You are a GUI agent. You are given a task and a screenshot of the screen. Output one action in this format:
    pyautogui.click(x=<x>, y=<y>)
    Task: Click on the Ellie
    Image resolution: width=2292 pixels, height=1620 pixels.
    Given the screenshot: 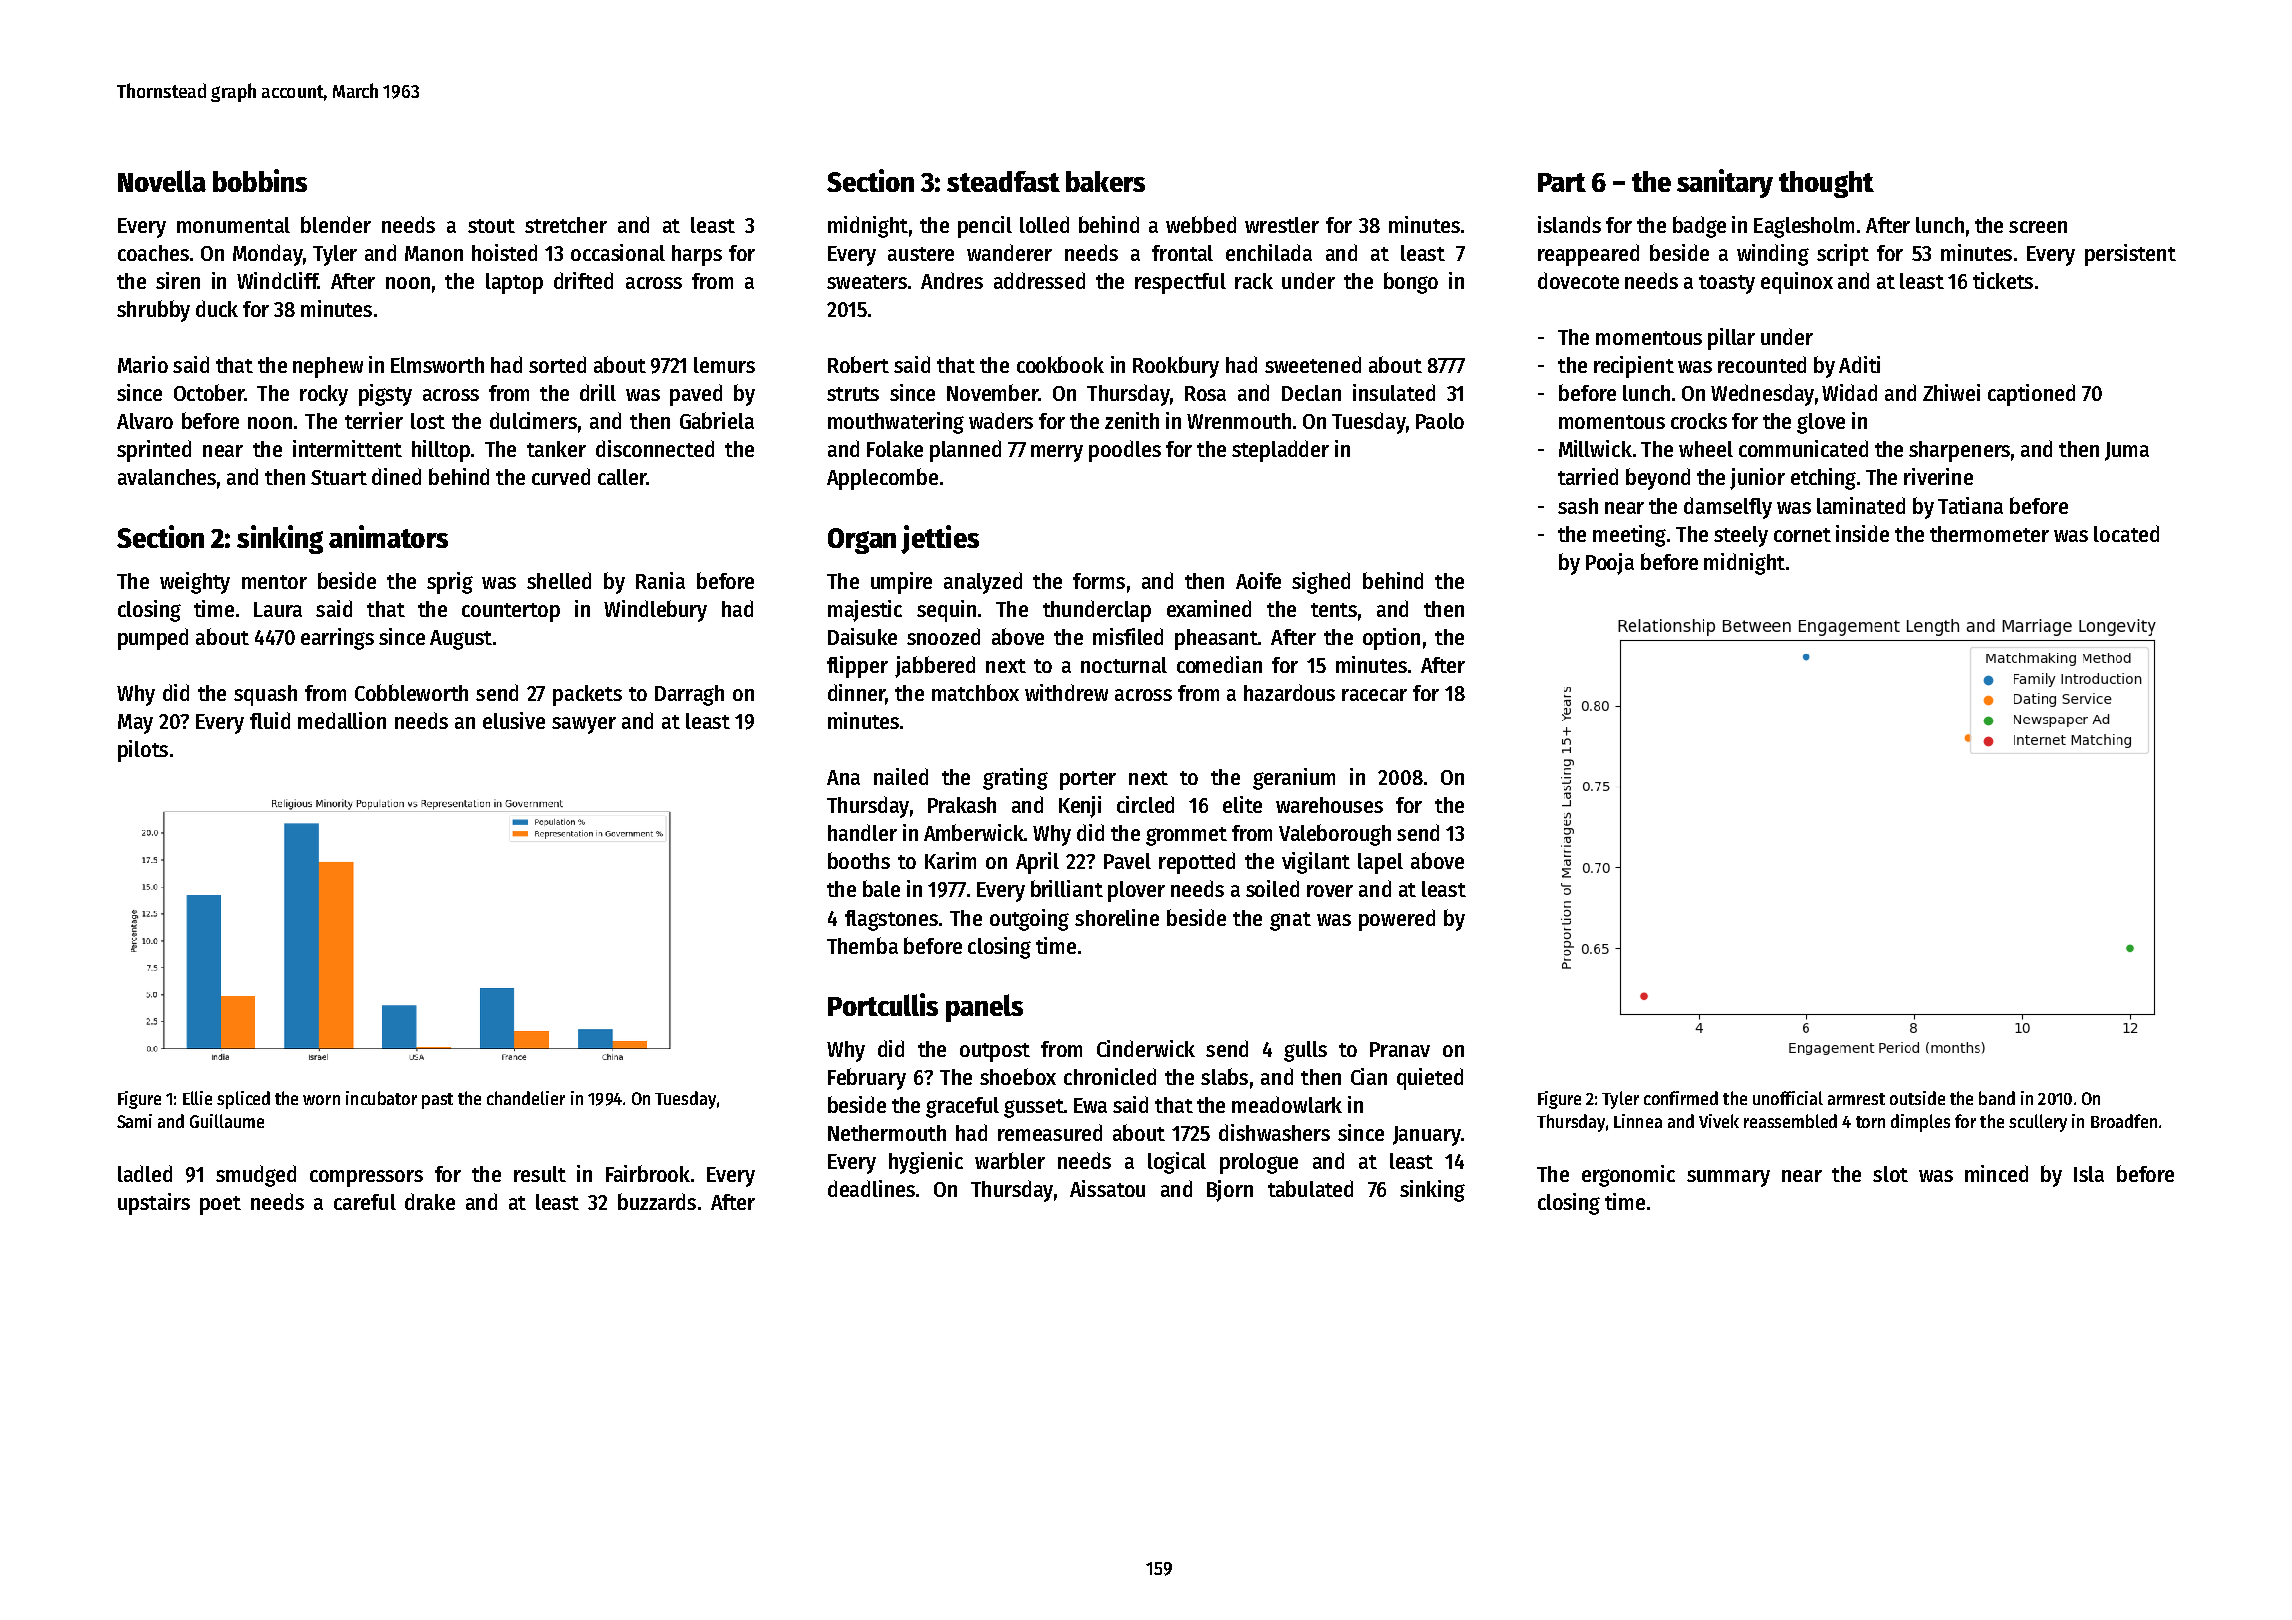 What is the action you would take?
    pyautogui.click(x=197, y=1098)
